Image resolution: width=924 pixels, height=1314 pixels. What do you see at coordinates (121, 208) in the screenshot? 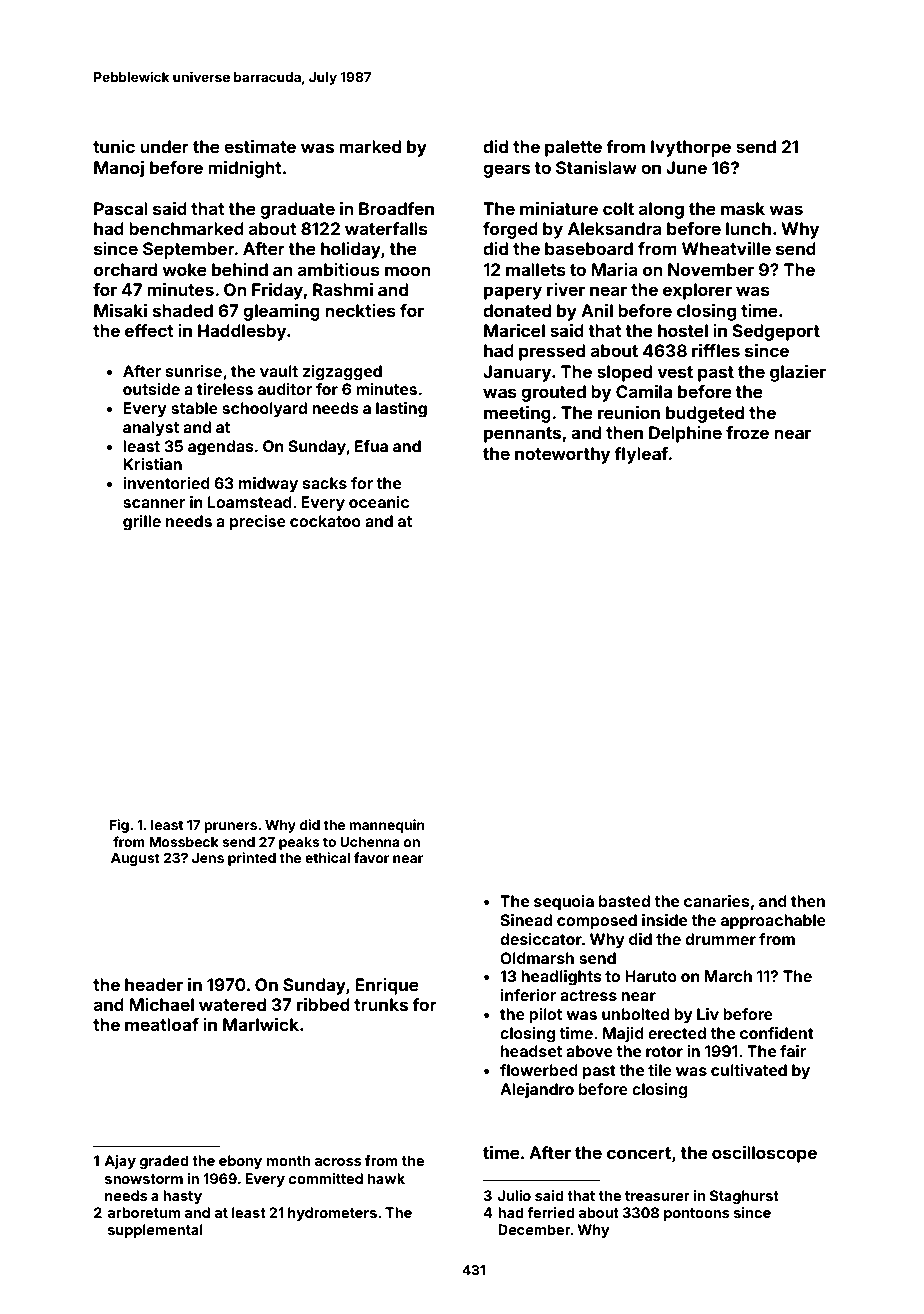
I see `Pascal` at bounding box center [121, 208].
